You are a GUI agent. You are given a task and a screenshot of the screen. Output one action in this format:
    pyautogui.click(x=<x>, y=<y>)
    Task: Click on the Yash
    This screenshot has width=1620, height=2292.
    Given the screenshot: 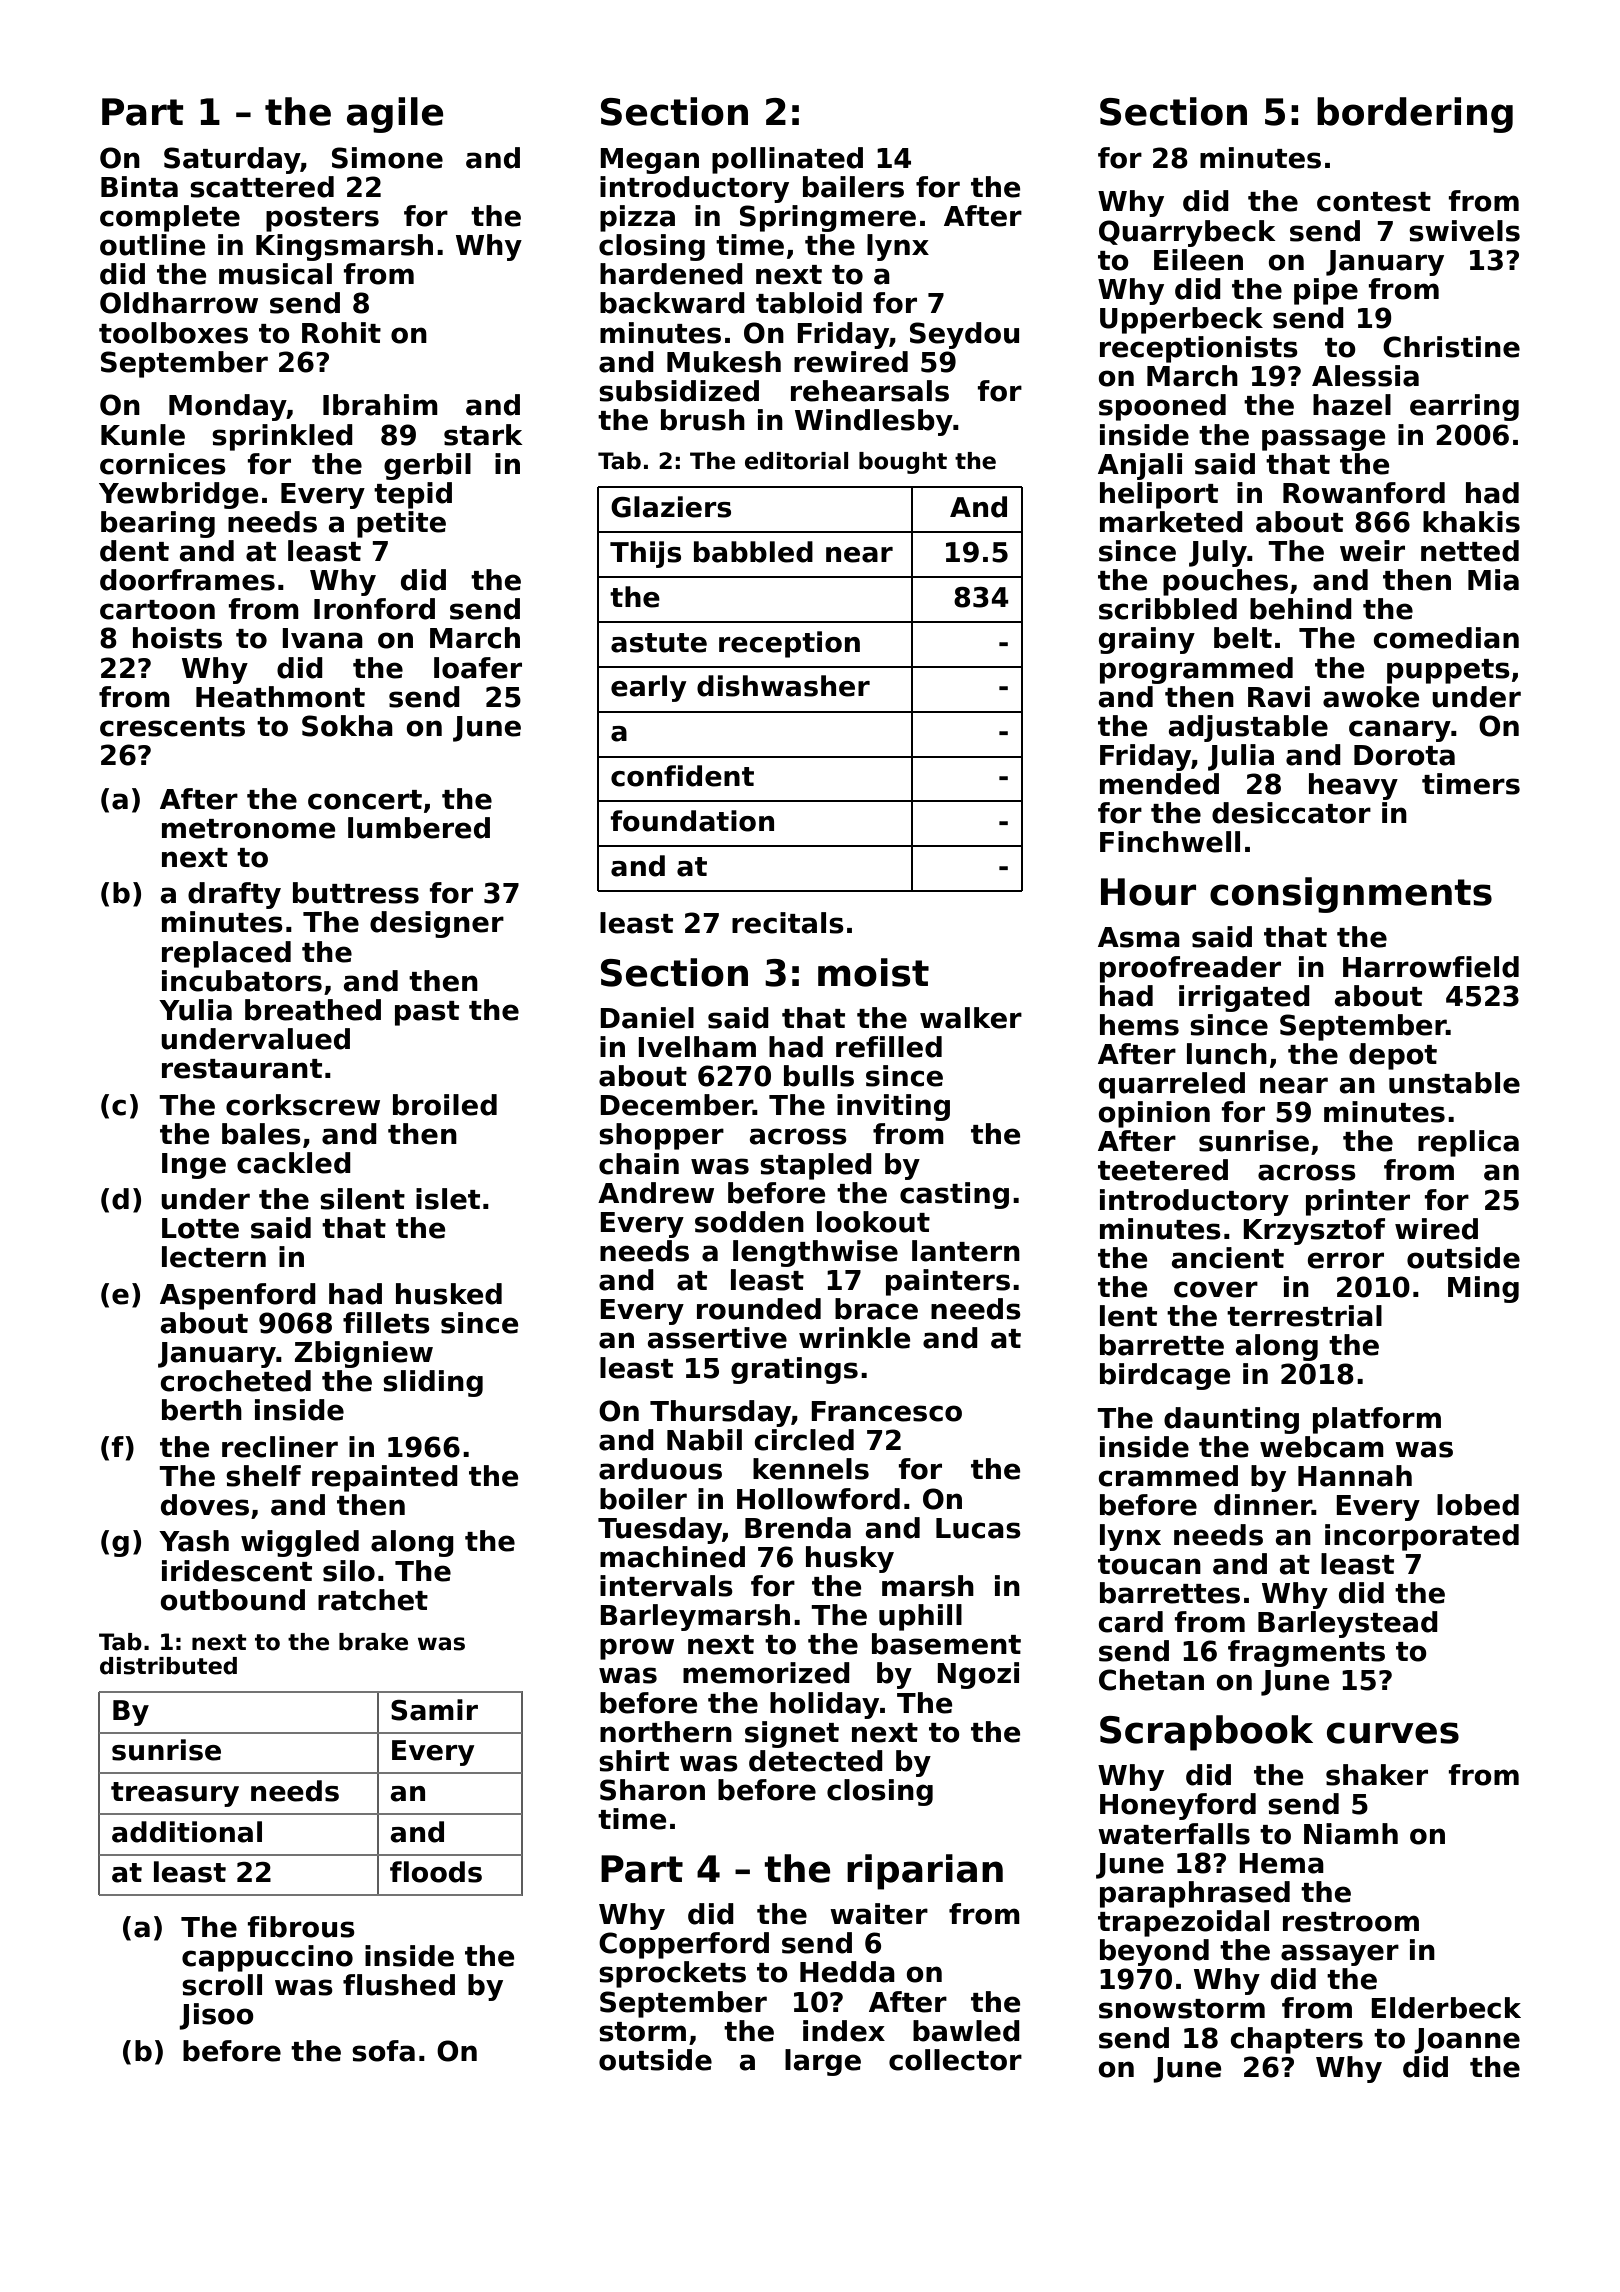 What is the action you would take?
    pyautogui.click(x=194, y=1541)
